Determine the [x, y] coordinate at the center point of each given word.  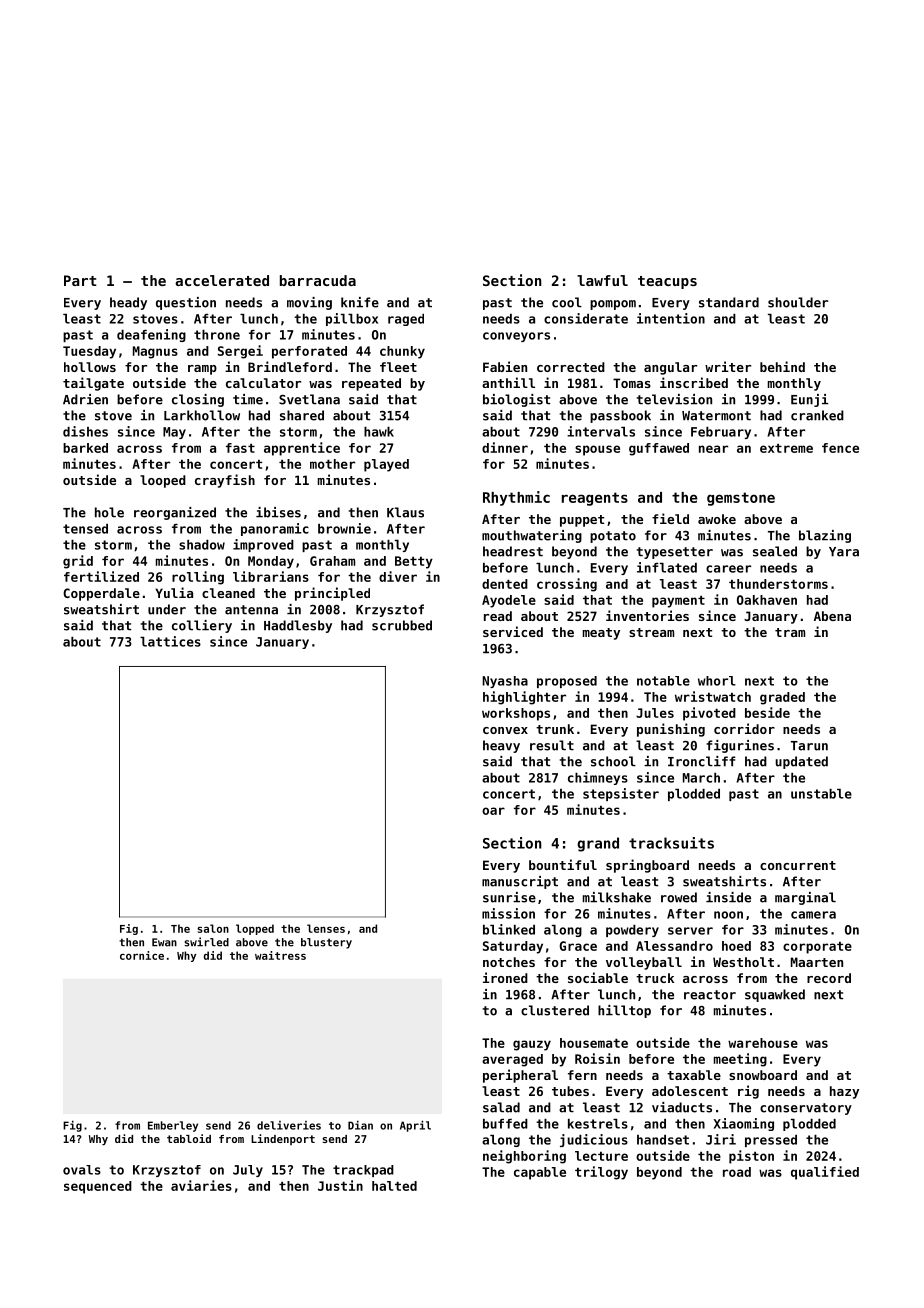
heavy [501, 746]
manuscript [520, 882]
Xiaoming [744, 1124]
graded [782, 698]
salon [213, 928]
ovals [82, 1170]
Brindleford [290, 366]
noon [728, 915]
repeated [371, 384]
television [674, 399]
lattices [170, 641]
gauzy [532, 1045]
